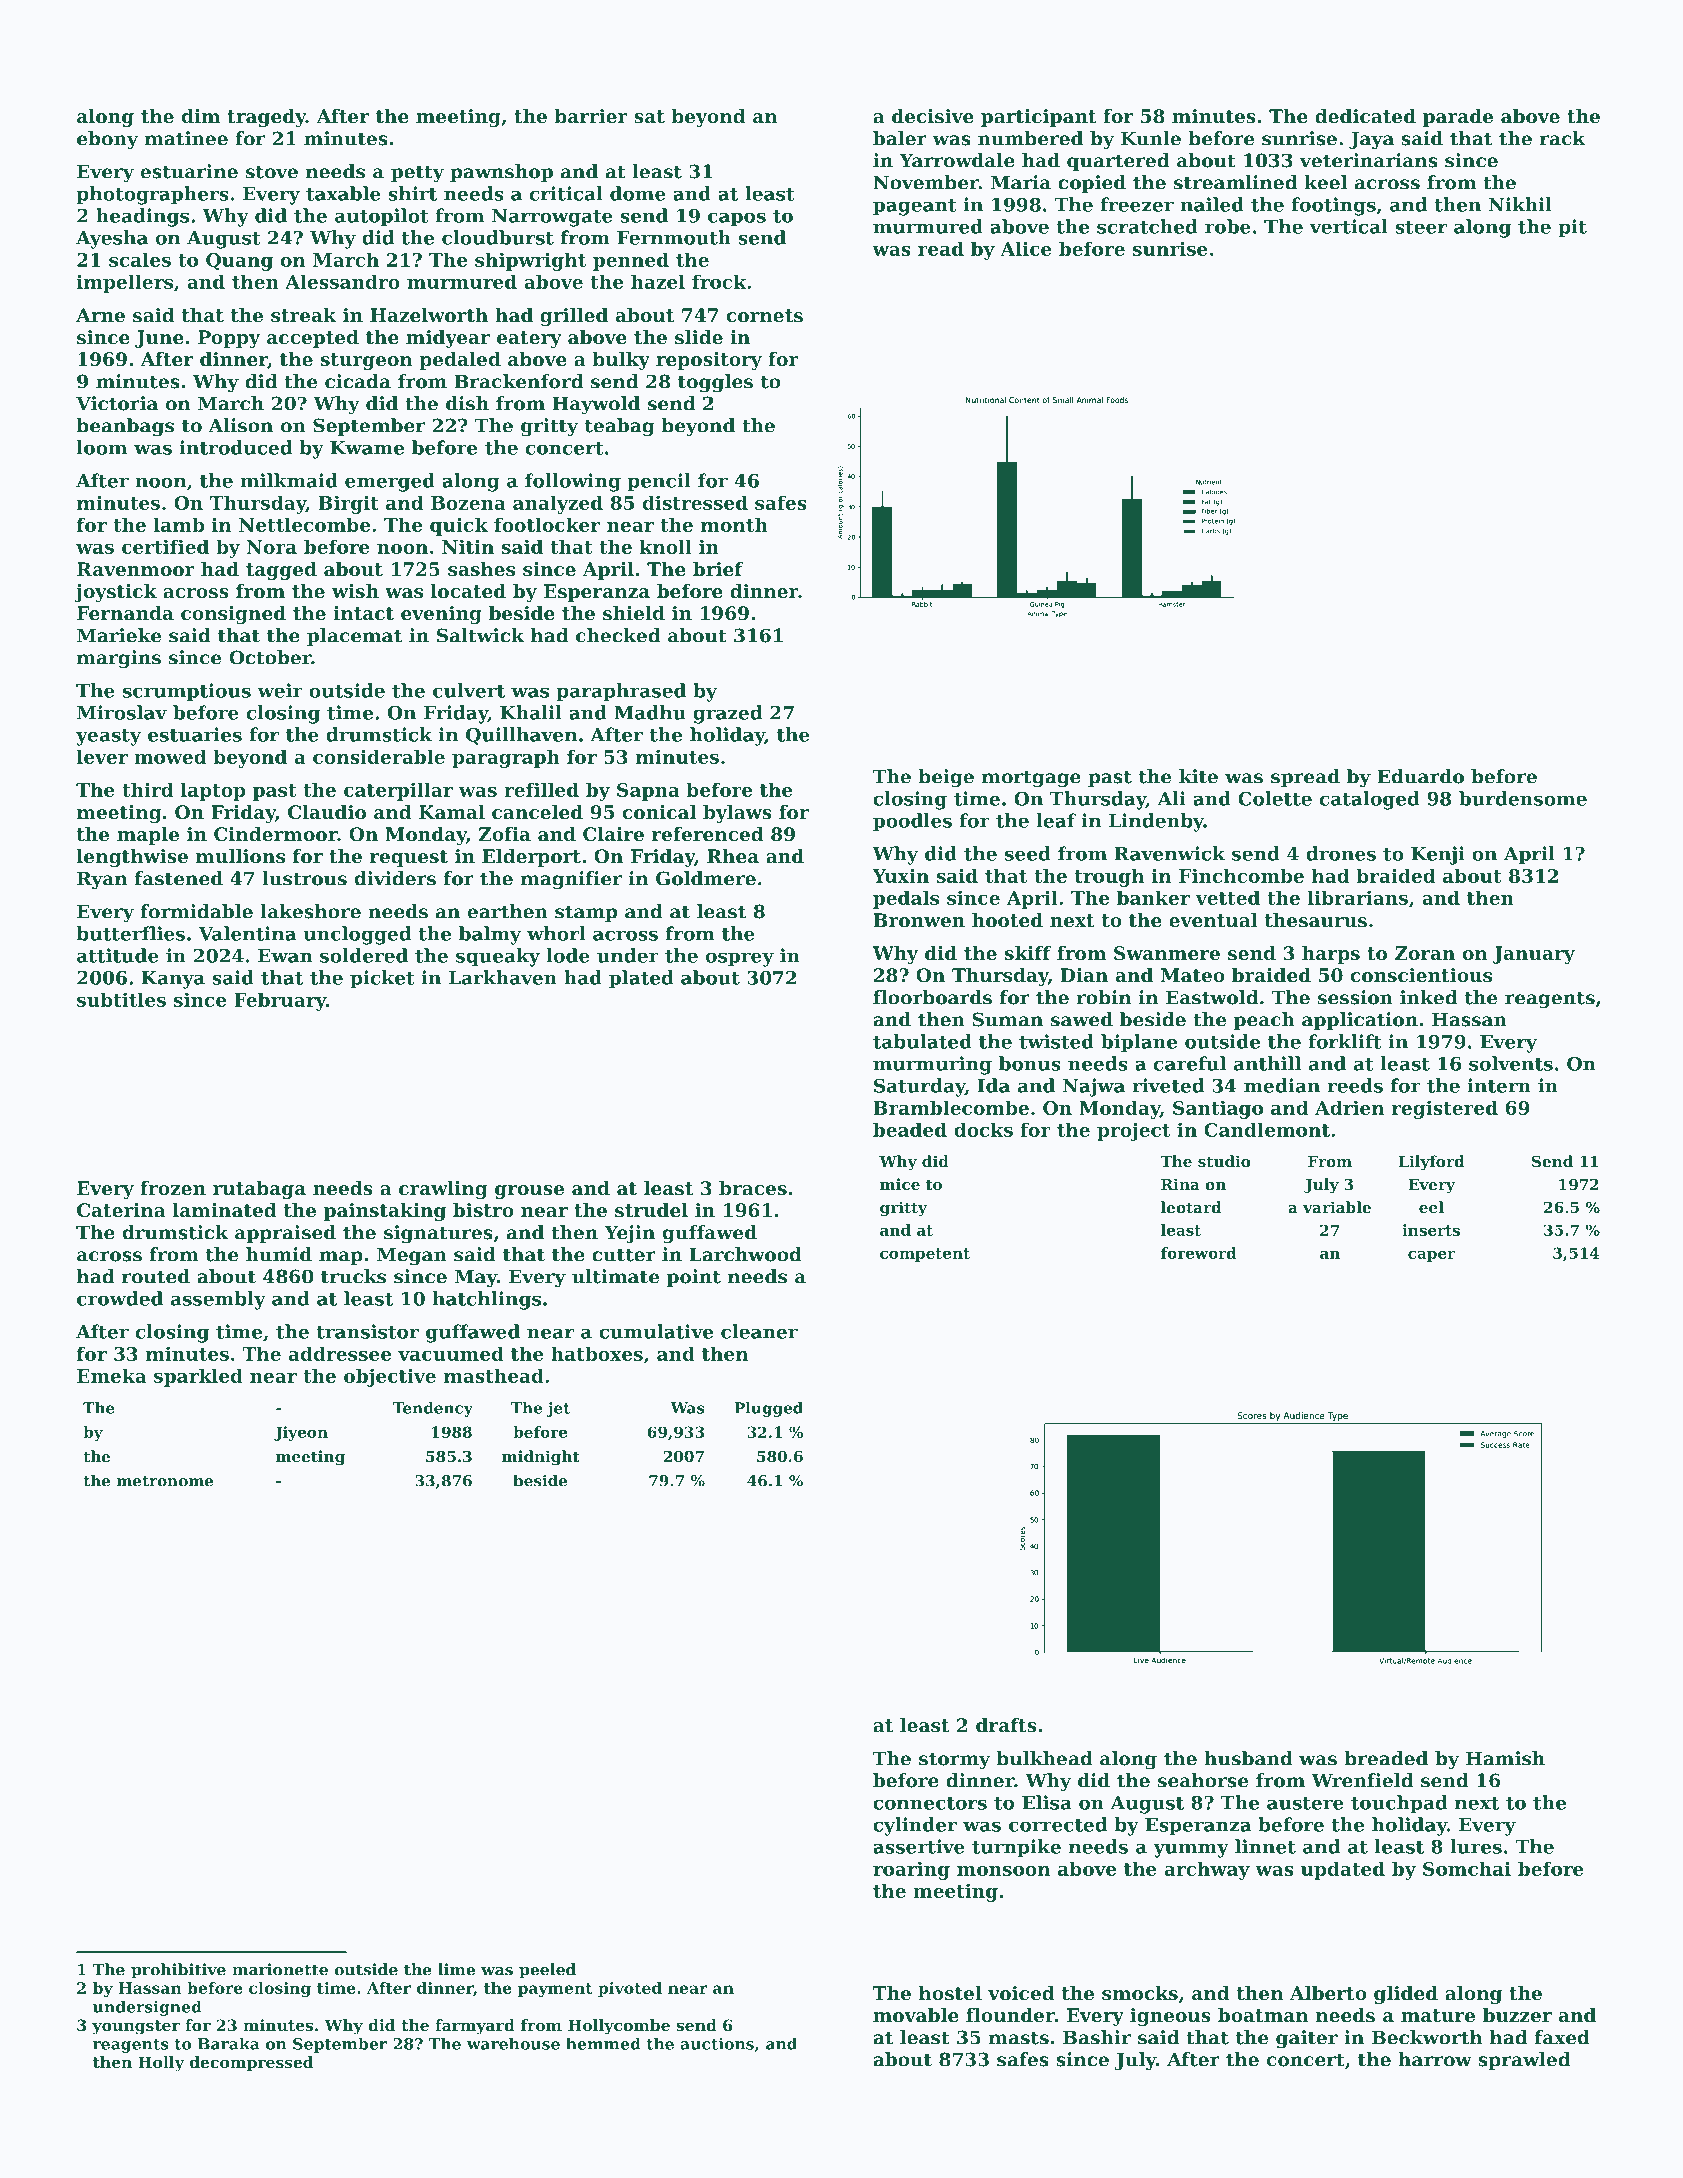 The width and height of the screenshot is (1683, 2178). What do you see at coordinates (107, 140) in the screenshot?
I see `ebony` at bounding box center [107, 140].
